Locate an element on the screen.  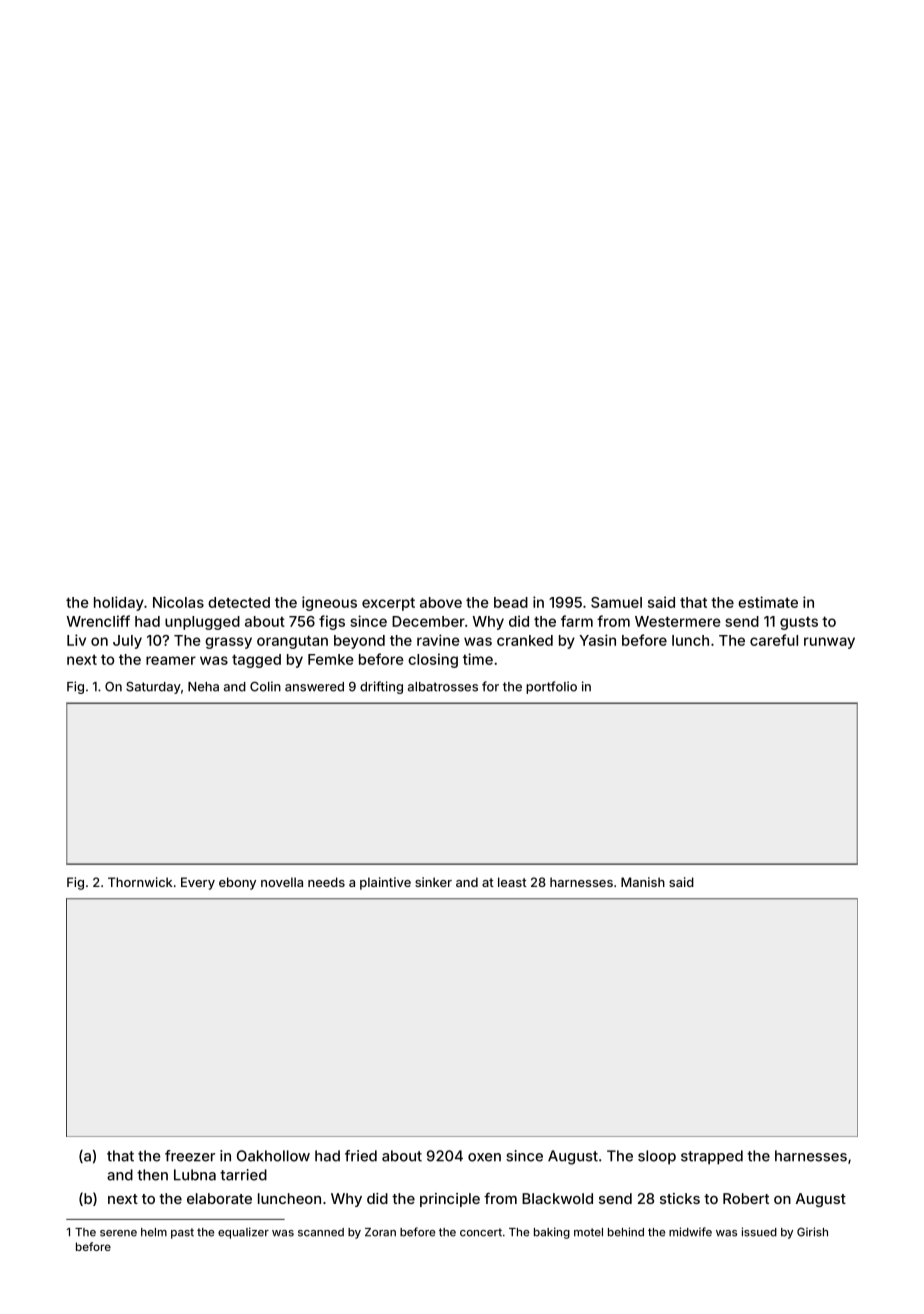
strapped is located at coordinates (712, 1157).
